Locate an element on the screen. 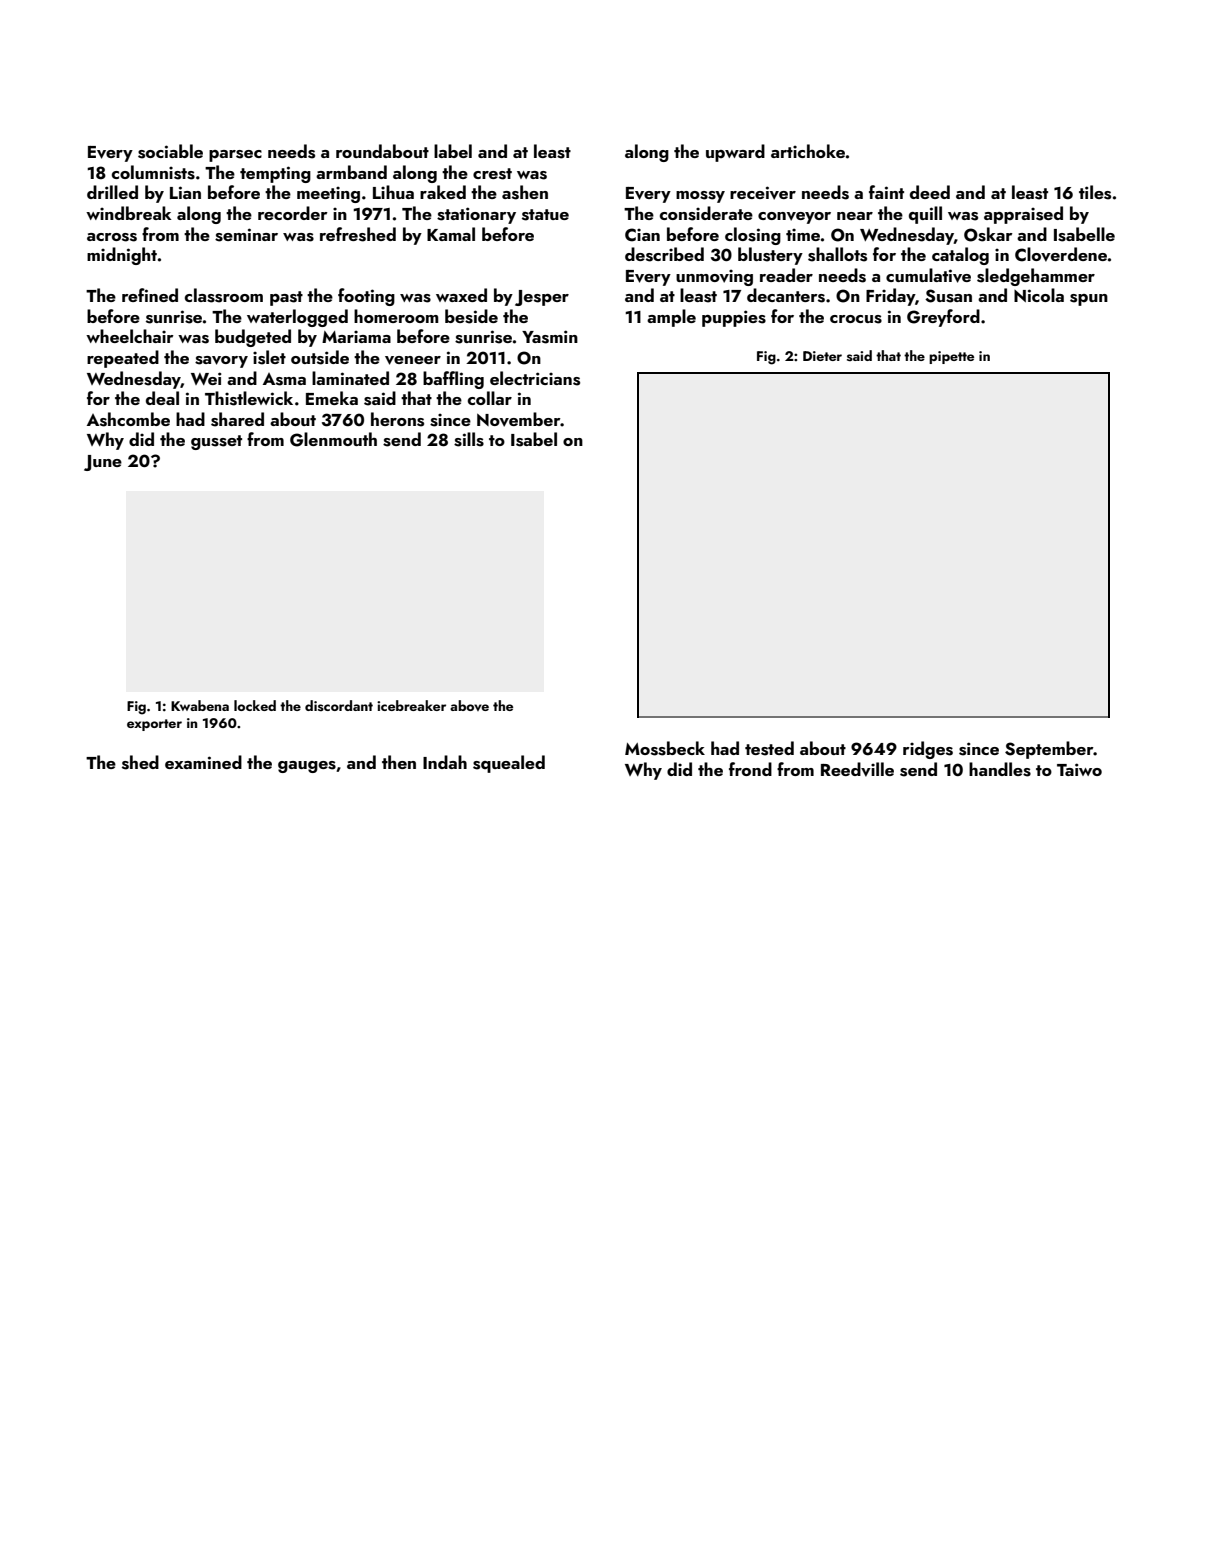  savory is located at coordinates (221, 362).
